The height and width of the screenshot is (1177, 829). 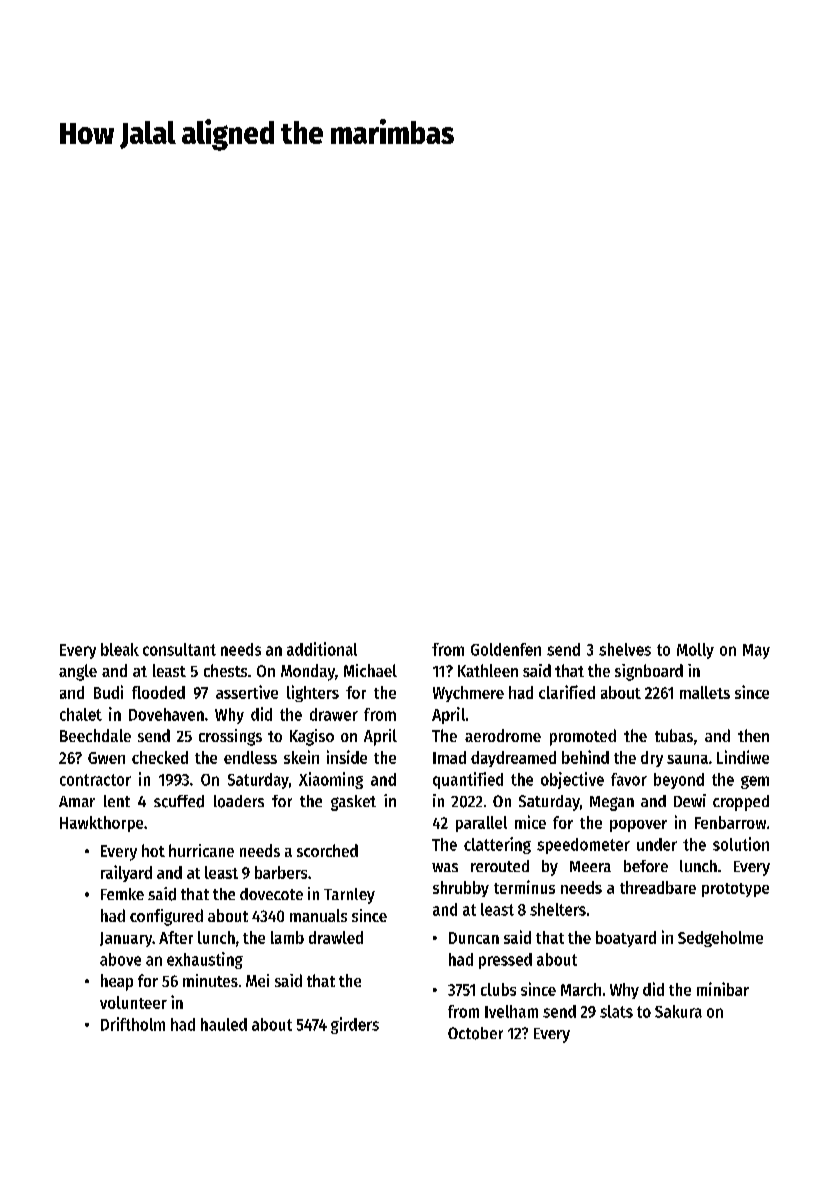 I want to click on minibar, so click(x=723, y=989).
